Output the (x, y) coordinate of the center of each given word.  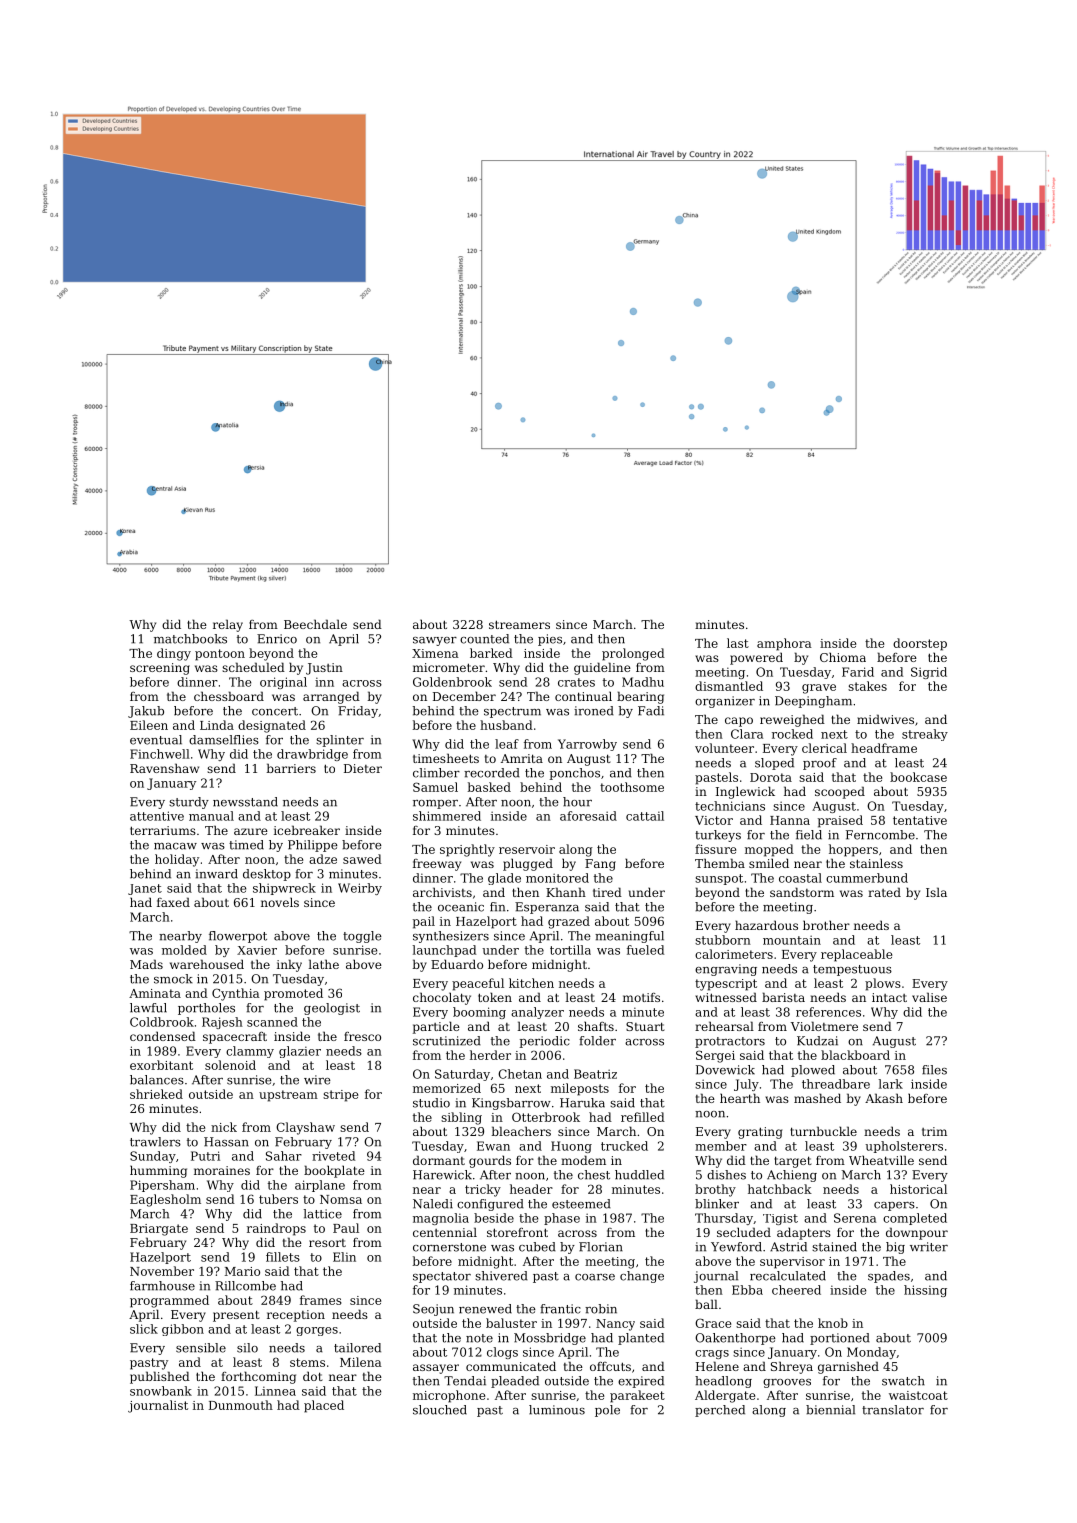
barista (783, 997)
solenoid (230, 1065)
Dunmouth (241, 1405)
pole (607, 1411)
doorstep (920, 644)
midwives (885, 719)
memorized (447, 1088)
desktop (267, 875)
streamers (519, 624)
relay (228, 625)
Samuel (435, 787)
